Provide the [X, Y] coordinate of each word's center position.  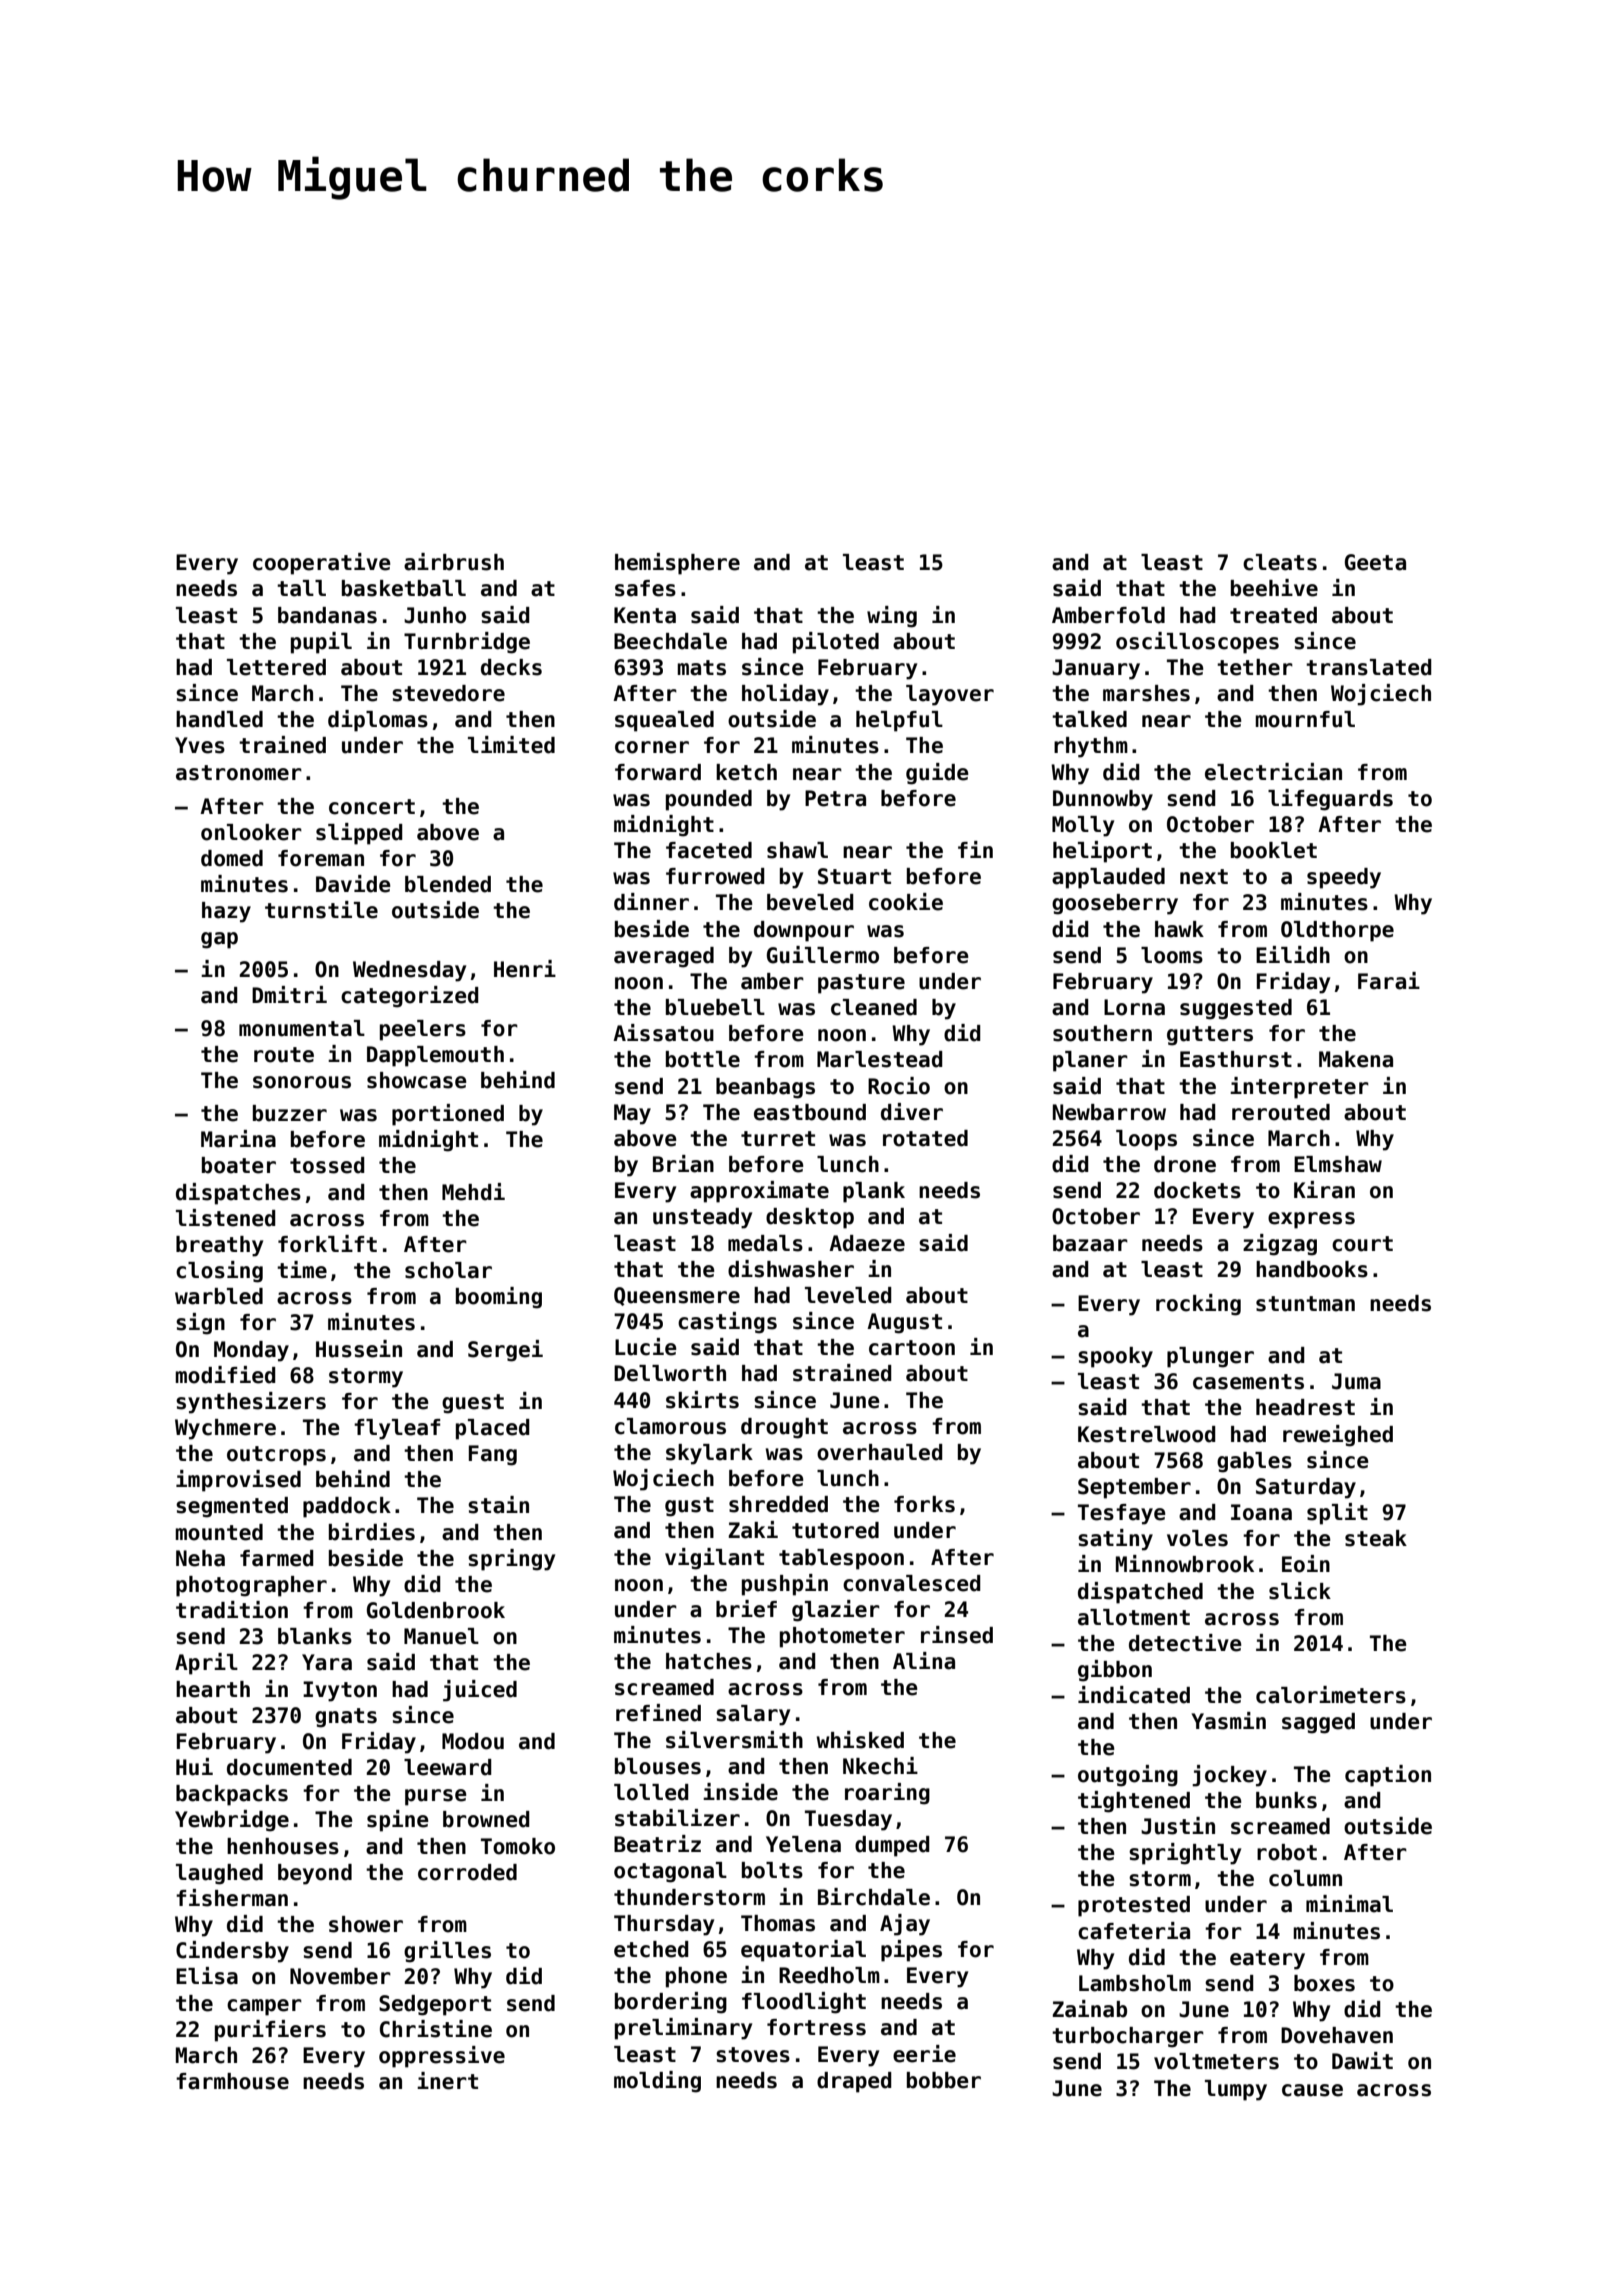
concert [372, 807]
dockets [1197, 1190]
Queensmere [677, 1296]
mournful [1305, 719]
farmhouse [232, 2081]
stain [498, 1505]
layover [950, 695]
